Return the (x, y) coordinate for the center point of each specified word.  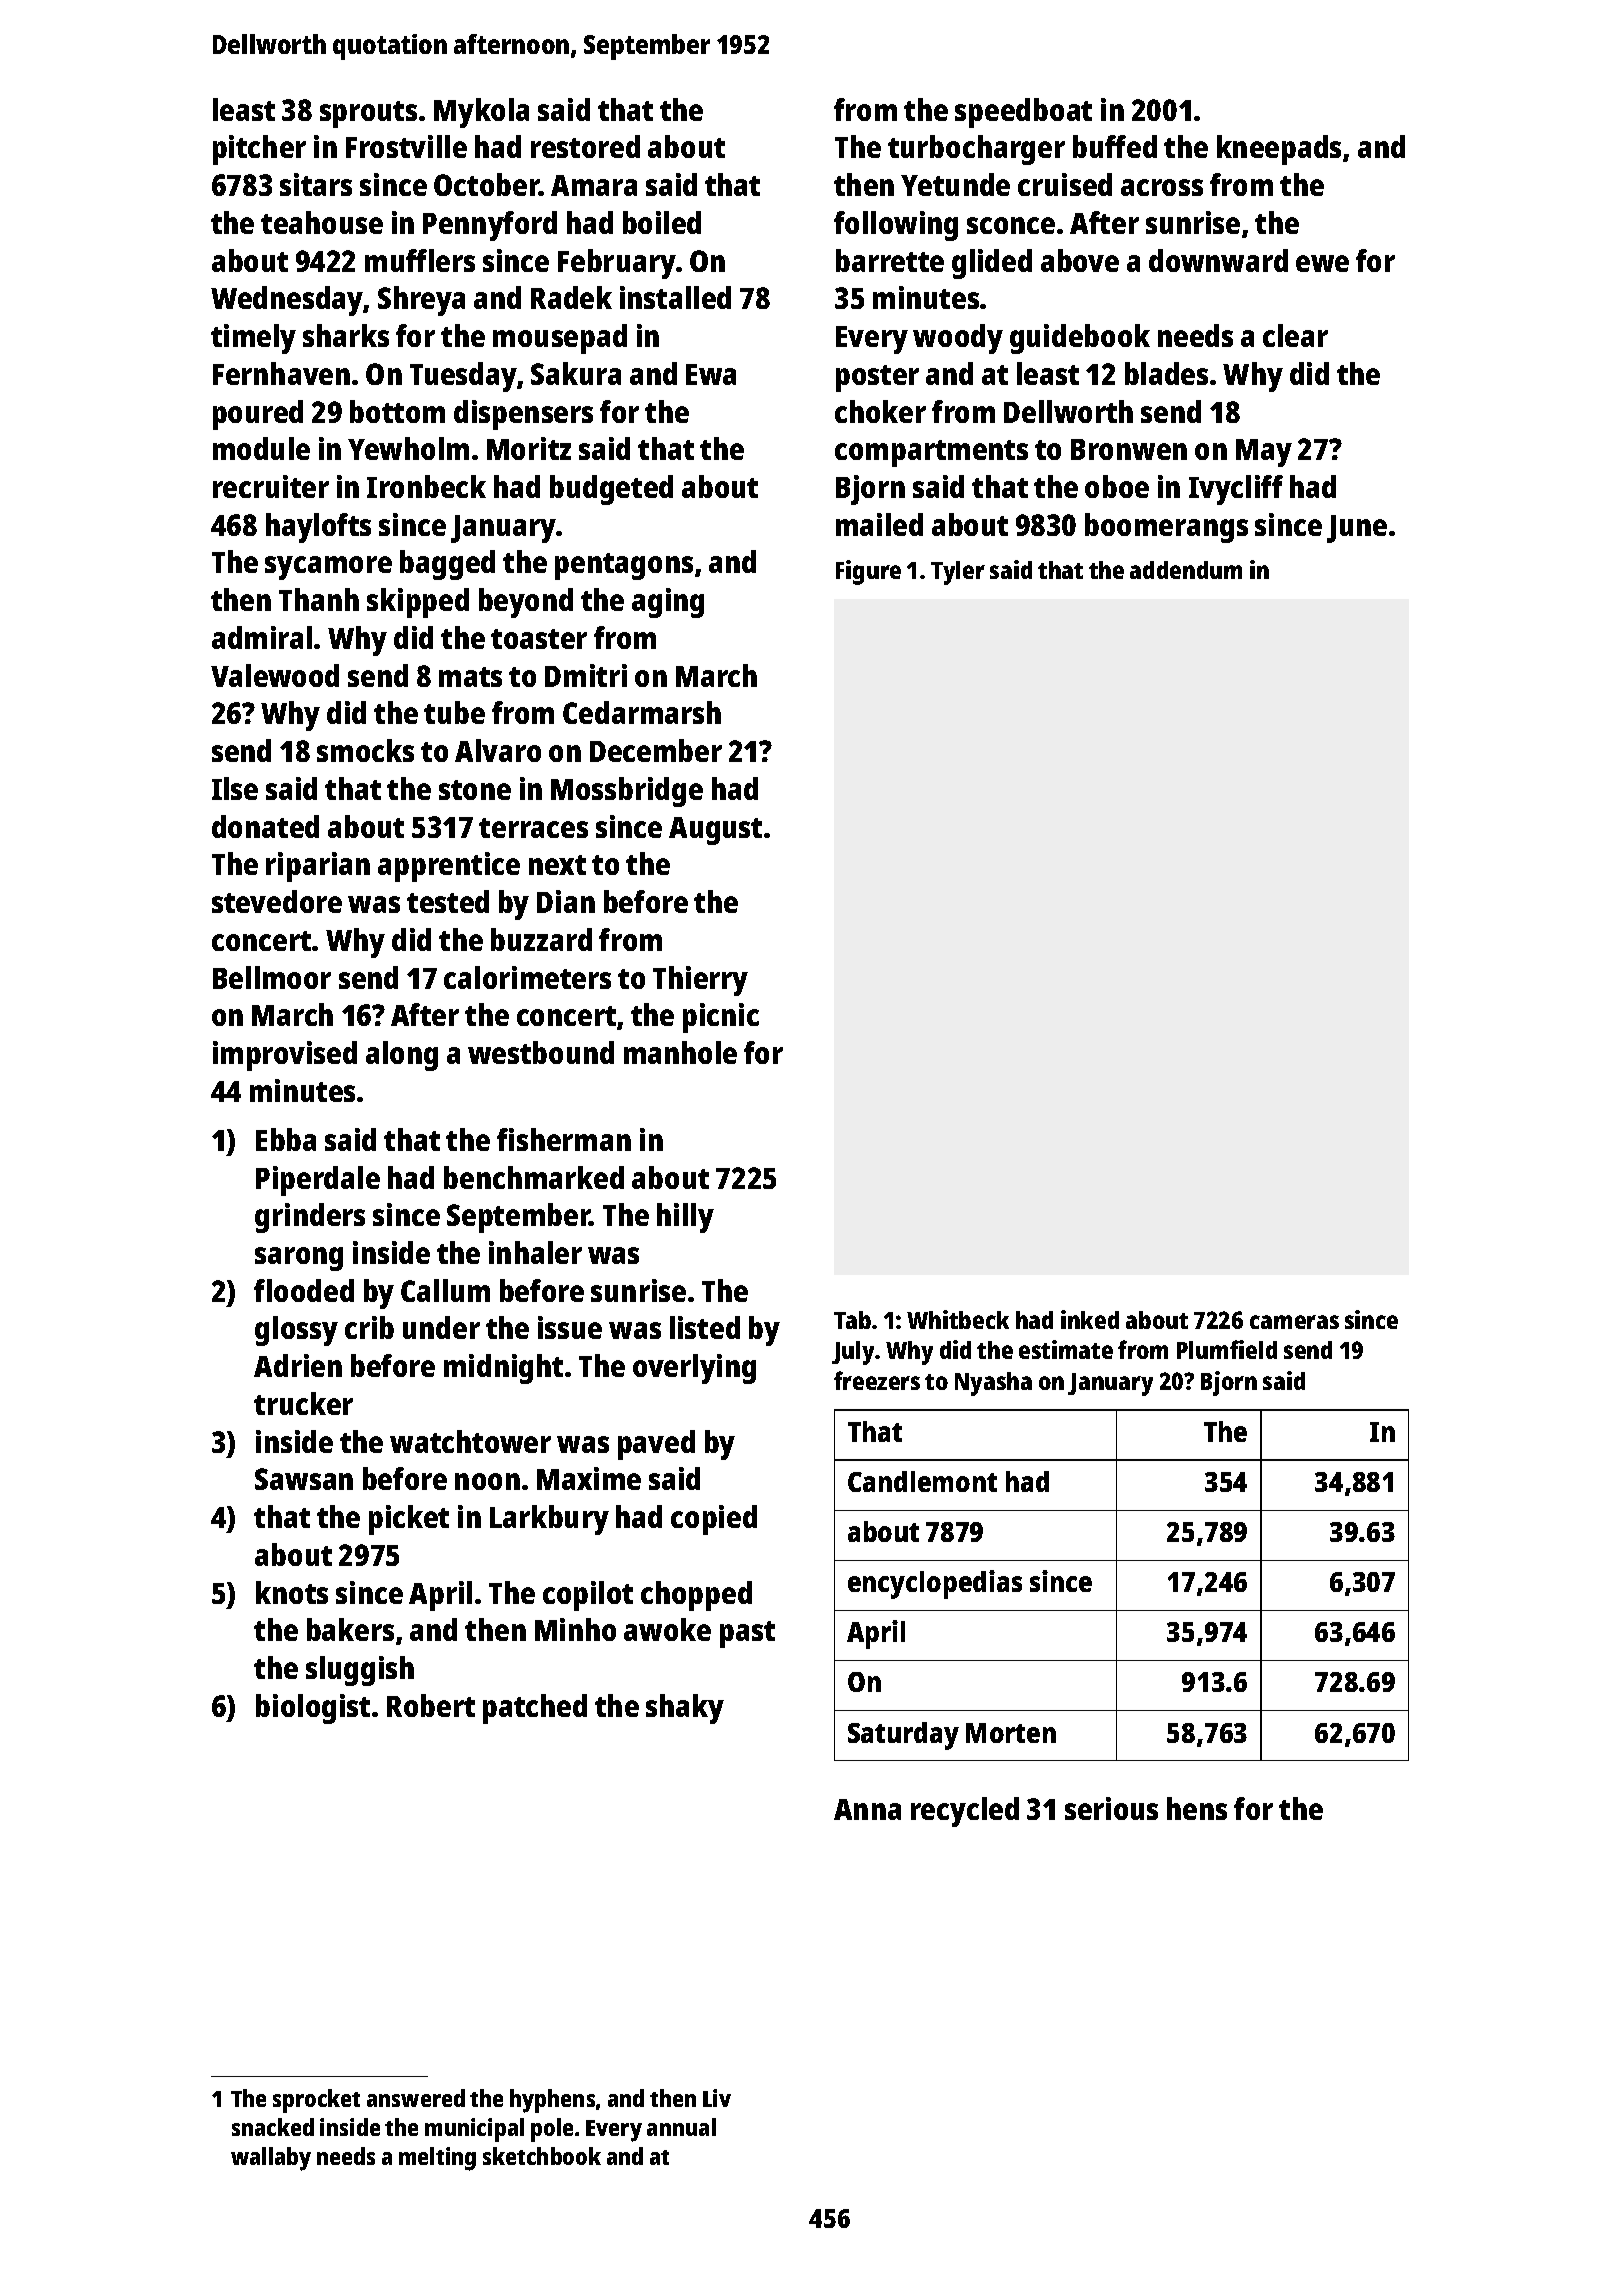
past (747, 1634)
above (1080, 260)
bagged (447, 565)
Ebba (286, 1139)
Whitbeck (958, 1319)
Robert (431, 1705)
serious (1111, 1808)
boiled (662, 222)
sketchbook (542, 2156)
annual (681, 2127)
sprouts (368, 114)
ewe (1322, 263)
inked (1090, 1319)
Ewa (711, 374)
